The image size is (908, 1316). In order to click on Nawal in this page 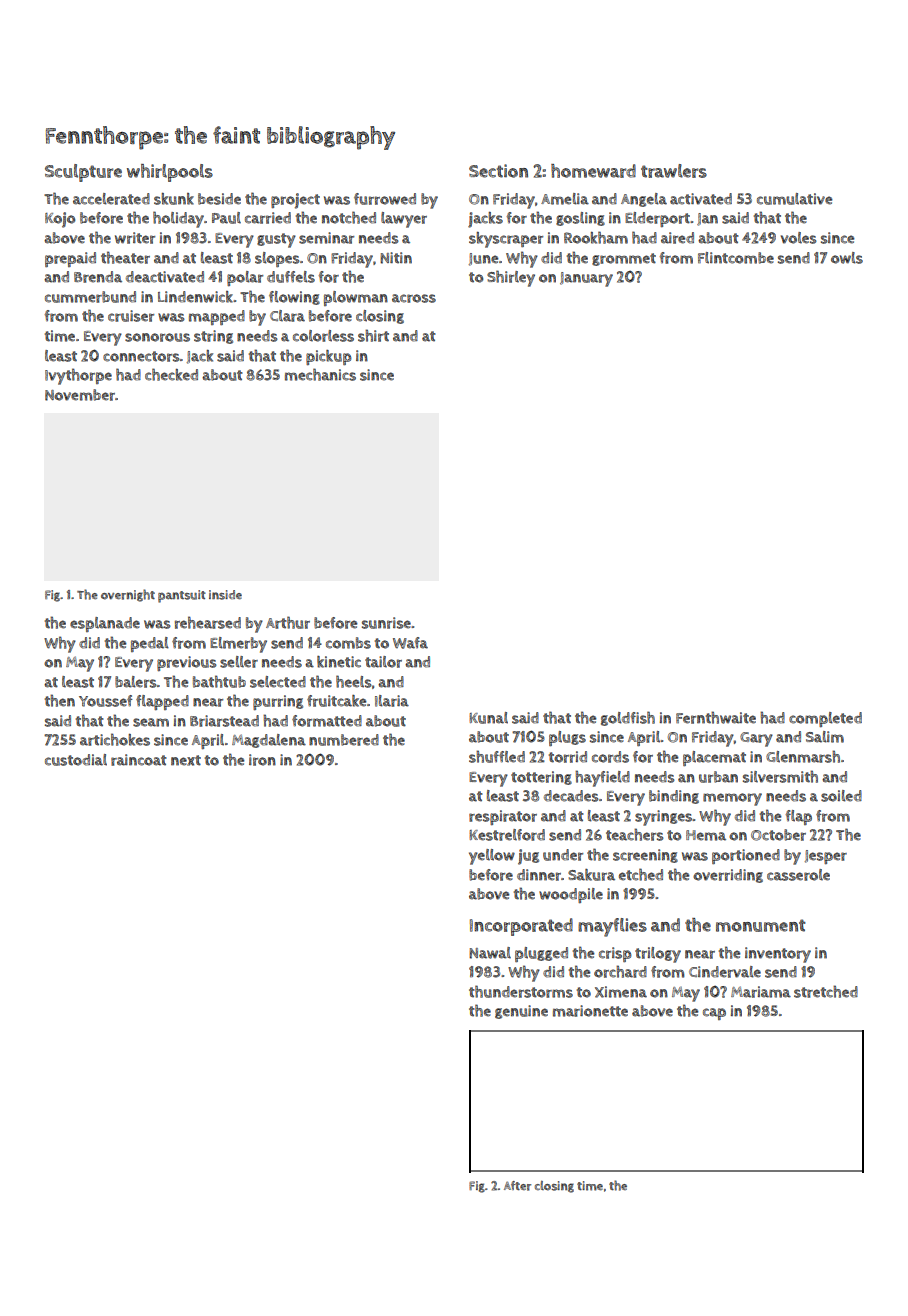, I will do `click(490, 953)`.
